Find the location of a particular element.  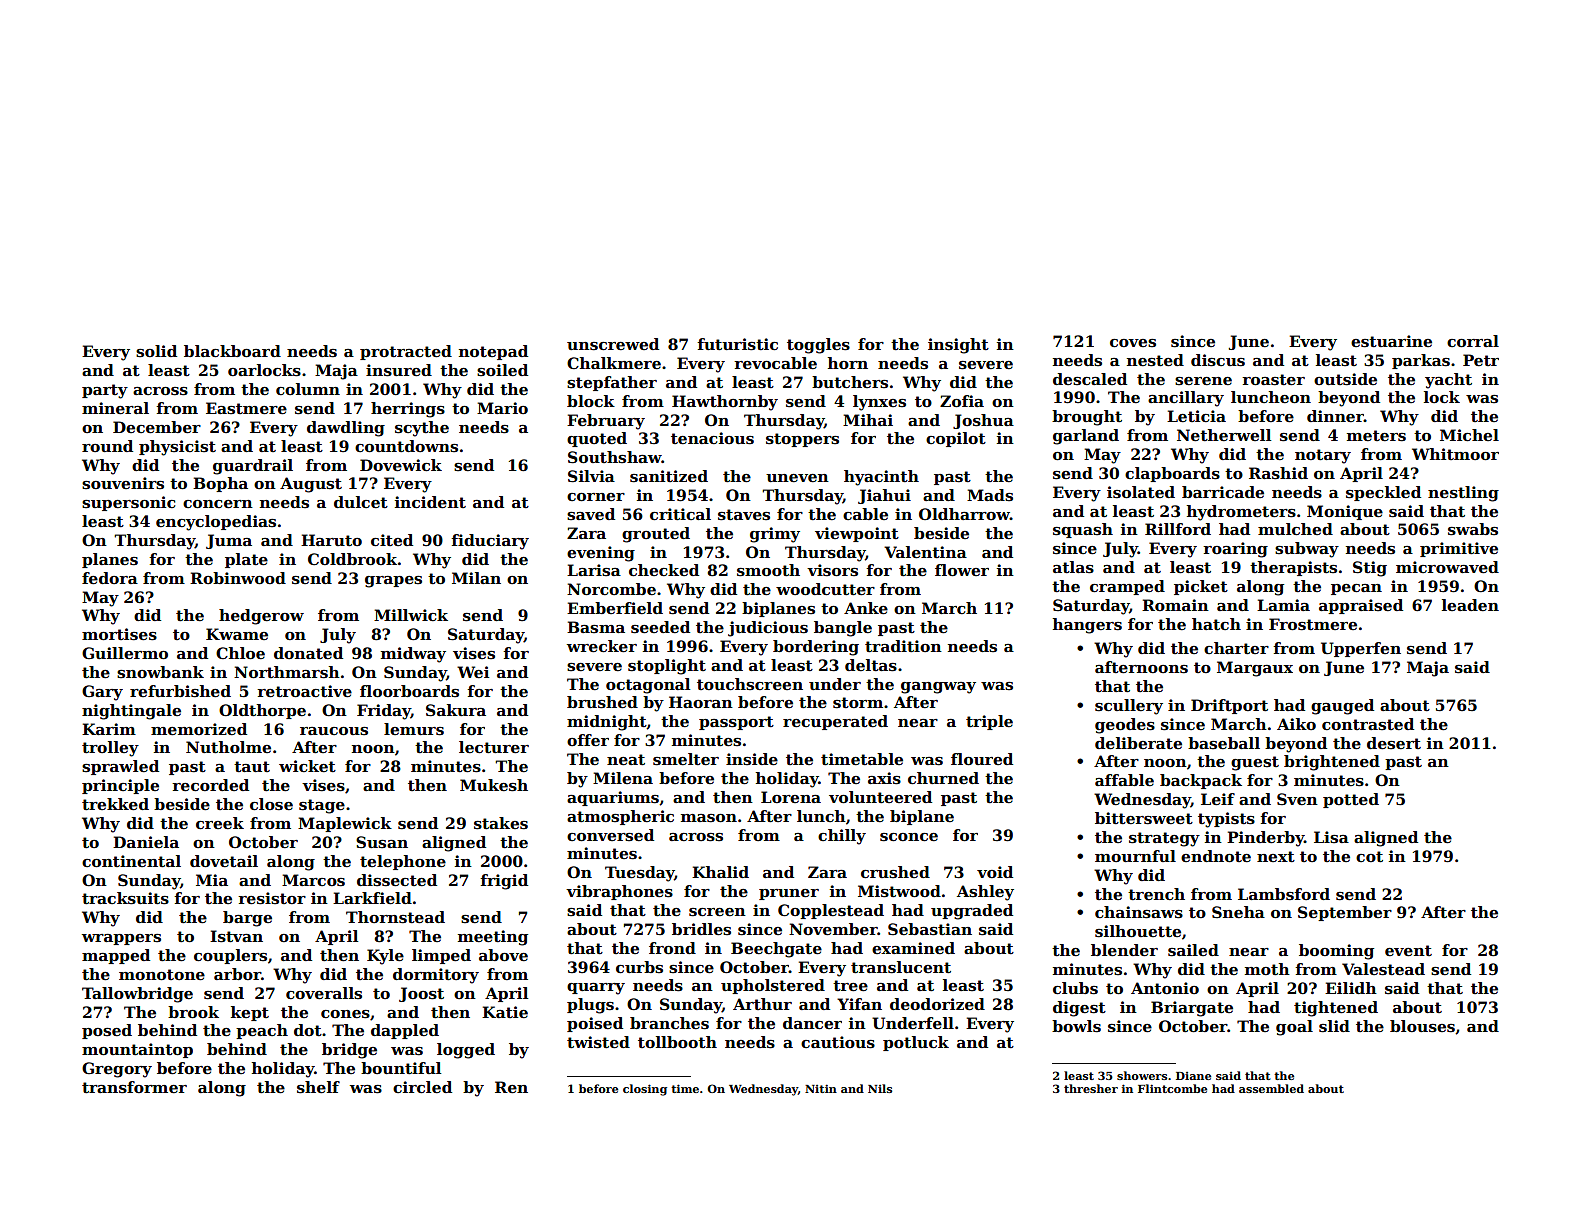

Robinwood is located at coordinates (238, 578).
